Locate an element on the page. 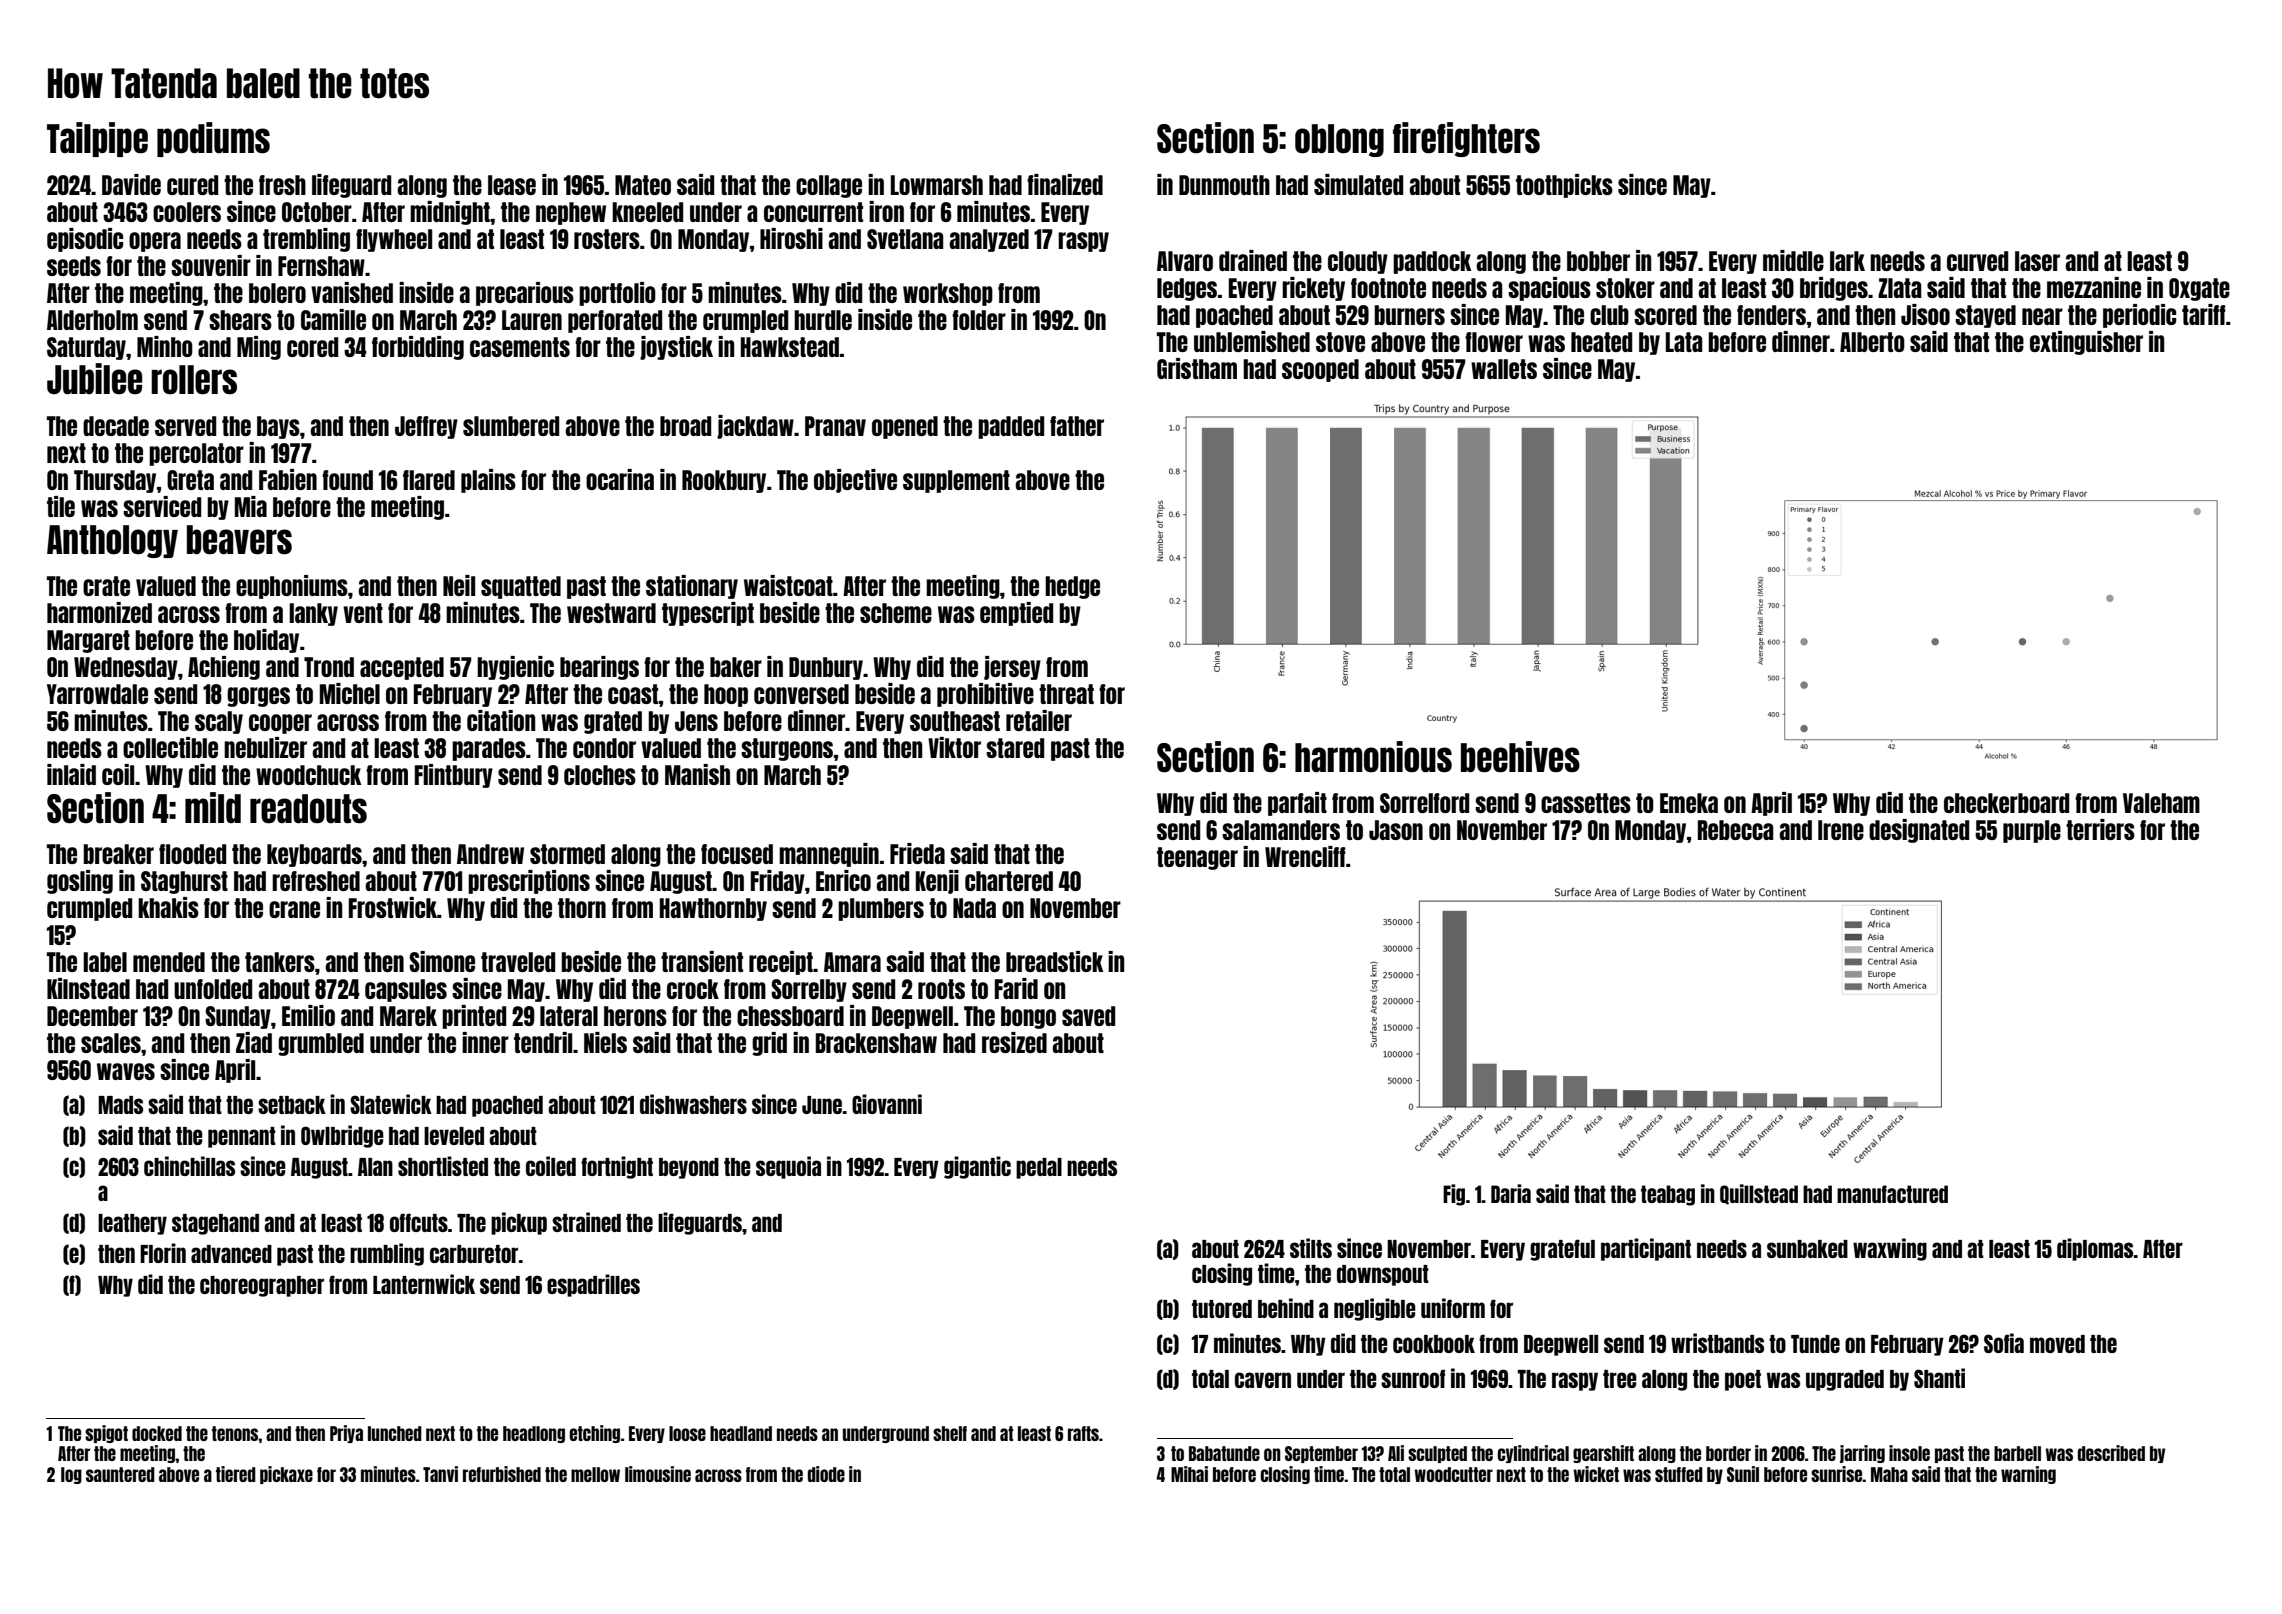 The image size is (2282, 1614). saved is located at coordinates (1088, 1016).
